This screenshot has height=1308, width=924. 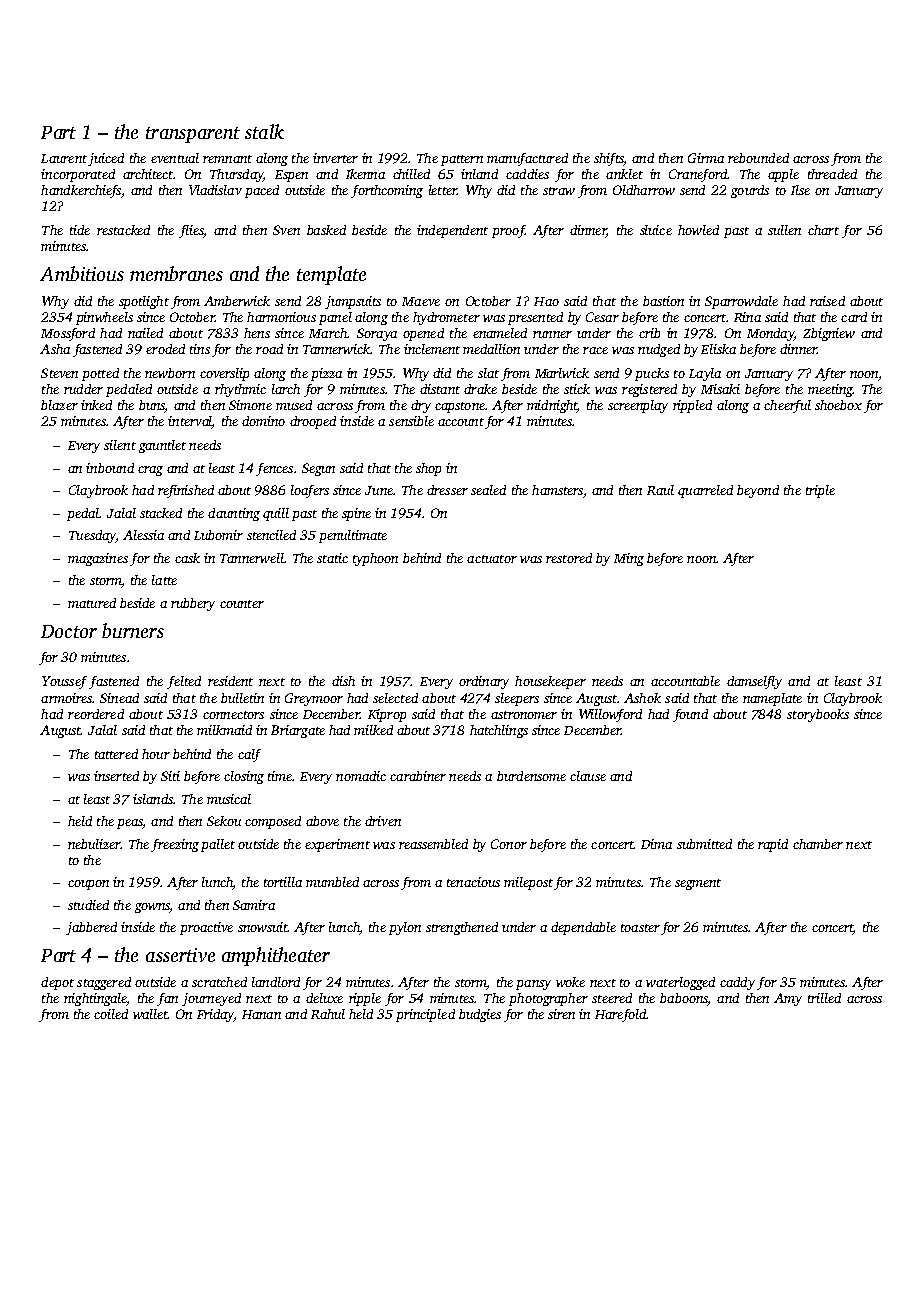 What do you see at coordinates (92, 603) in the screenshot?
I see `matured` at bounding box center [92, 603].
